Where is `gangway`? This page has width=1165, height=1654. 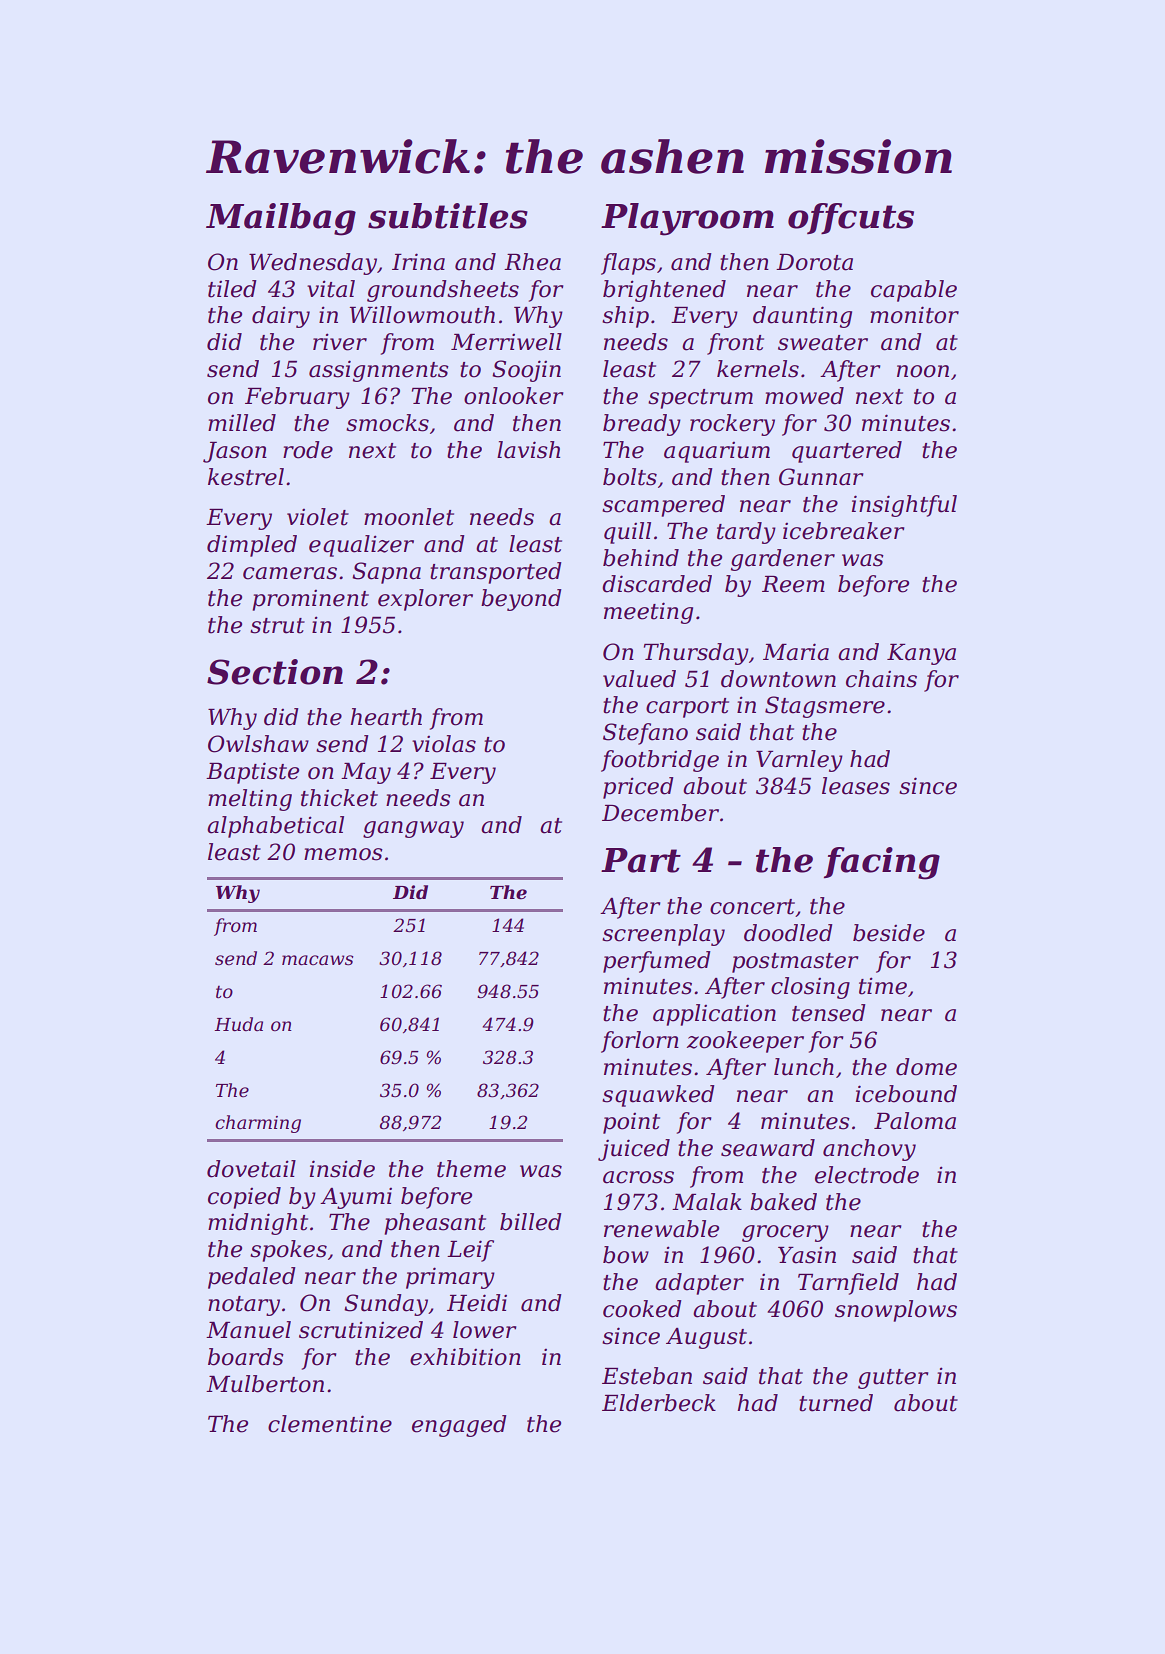 gangway is located at coordinates (413, 829).
